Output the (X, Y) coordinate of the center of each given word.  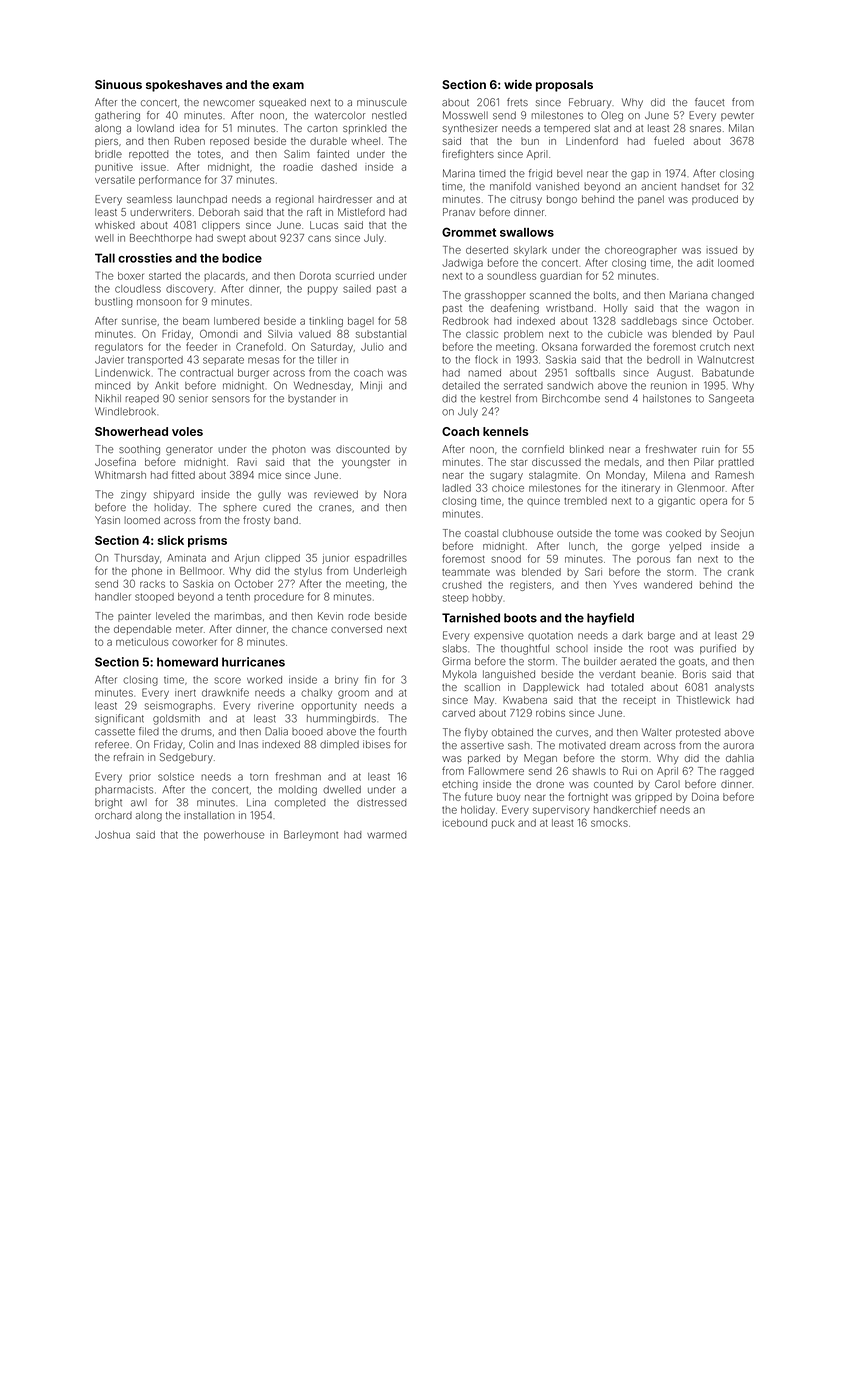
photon (289, 450)
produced (715, 200)
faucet (709, 102)
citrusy (526, 200)
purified (718, 649)
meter (189, 629)
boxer (131, 276)
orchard (113, 815)
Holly (616, 309)
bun (530, 141)
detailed (461, 385)
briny (346, 681)
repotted (148, 155)
